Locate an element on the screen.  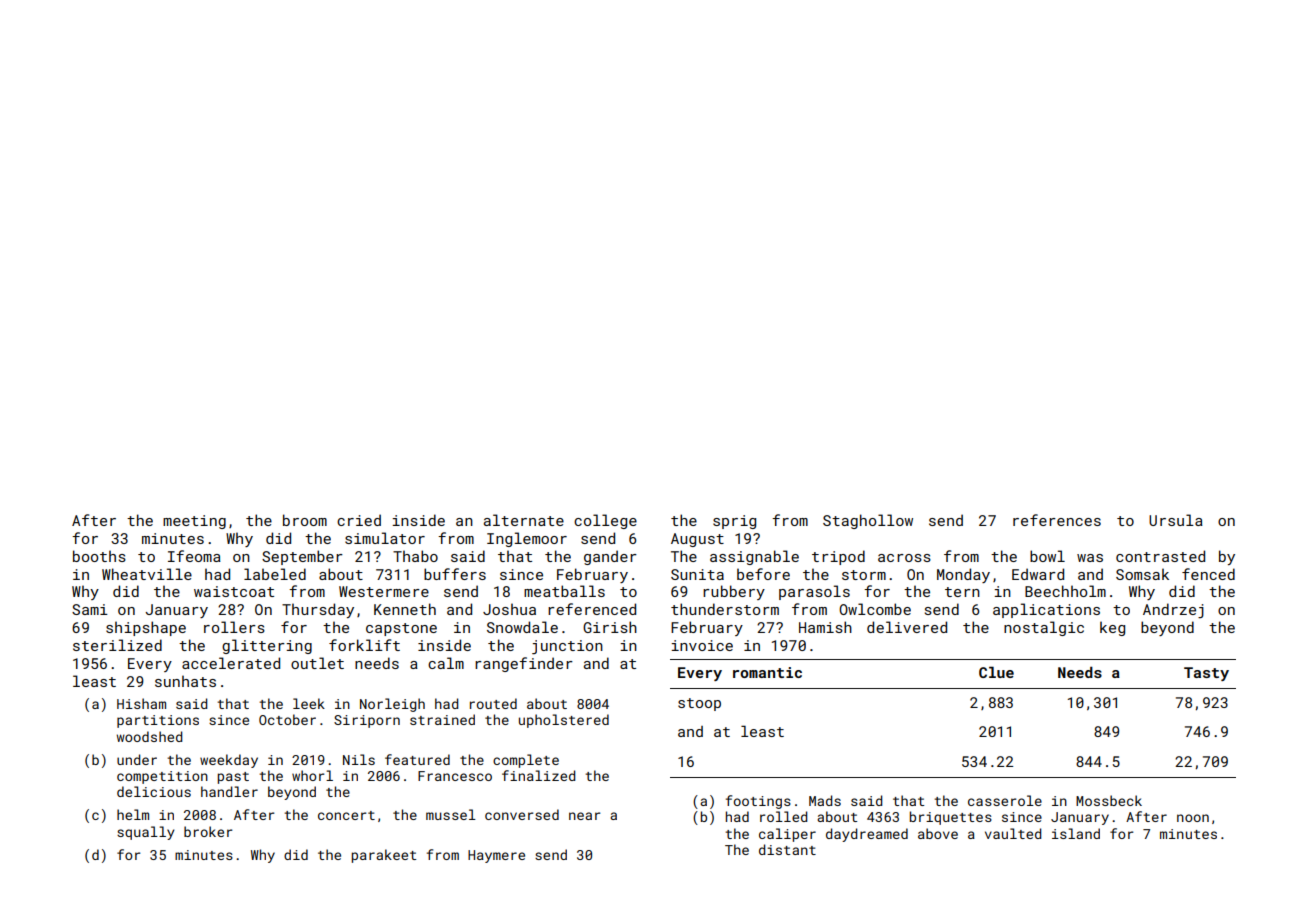
woodshed is located at coordinates (149, 736).
